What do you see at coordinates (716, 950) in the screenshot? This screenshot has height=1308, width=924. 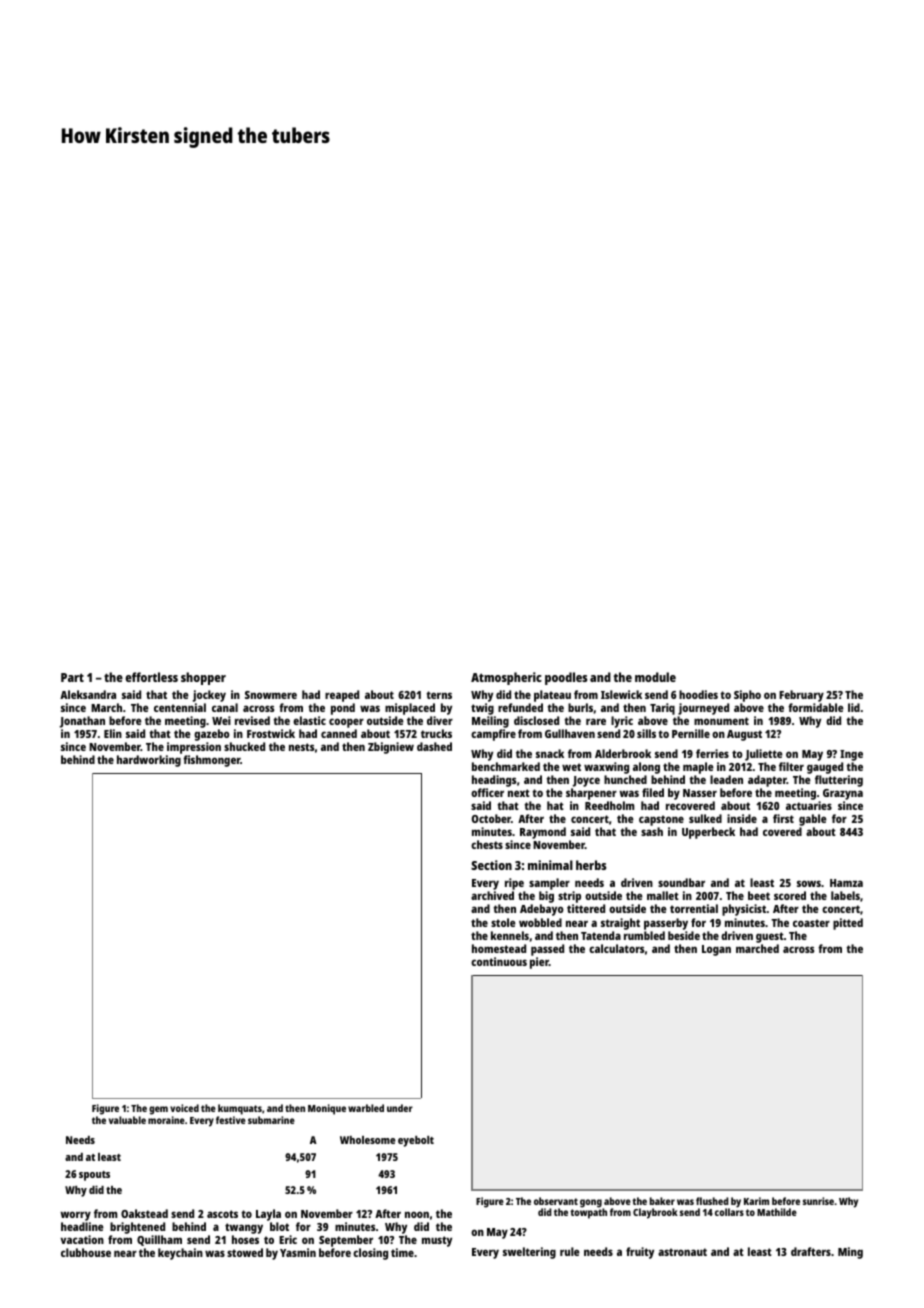 I see `Logan` at bounding box center [716, 950].
